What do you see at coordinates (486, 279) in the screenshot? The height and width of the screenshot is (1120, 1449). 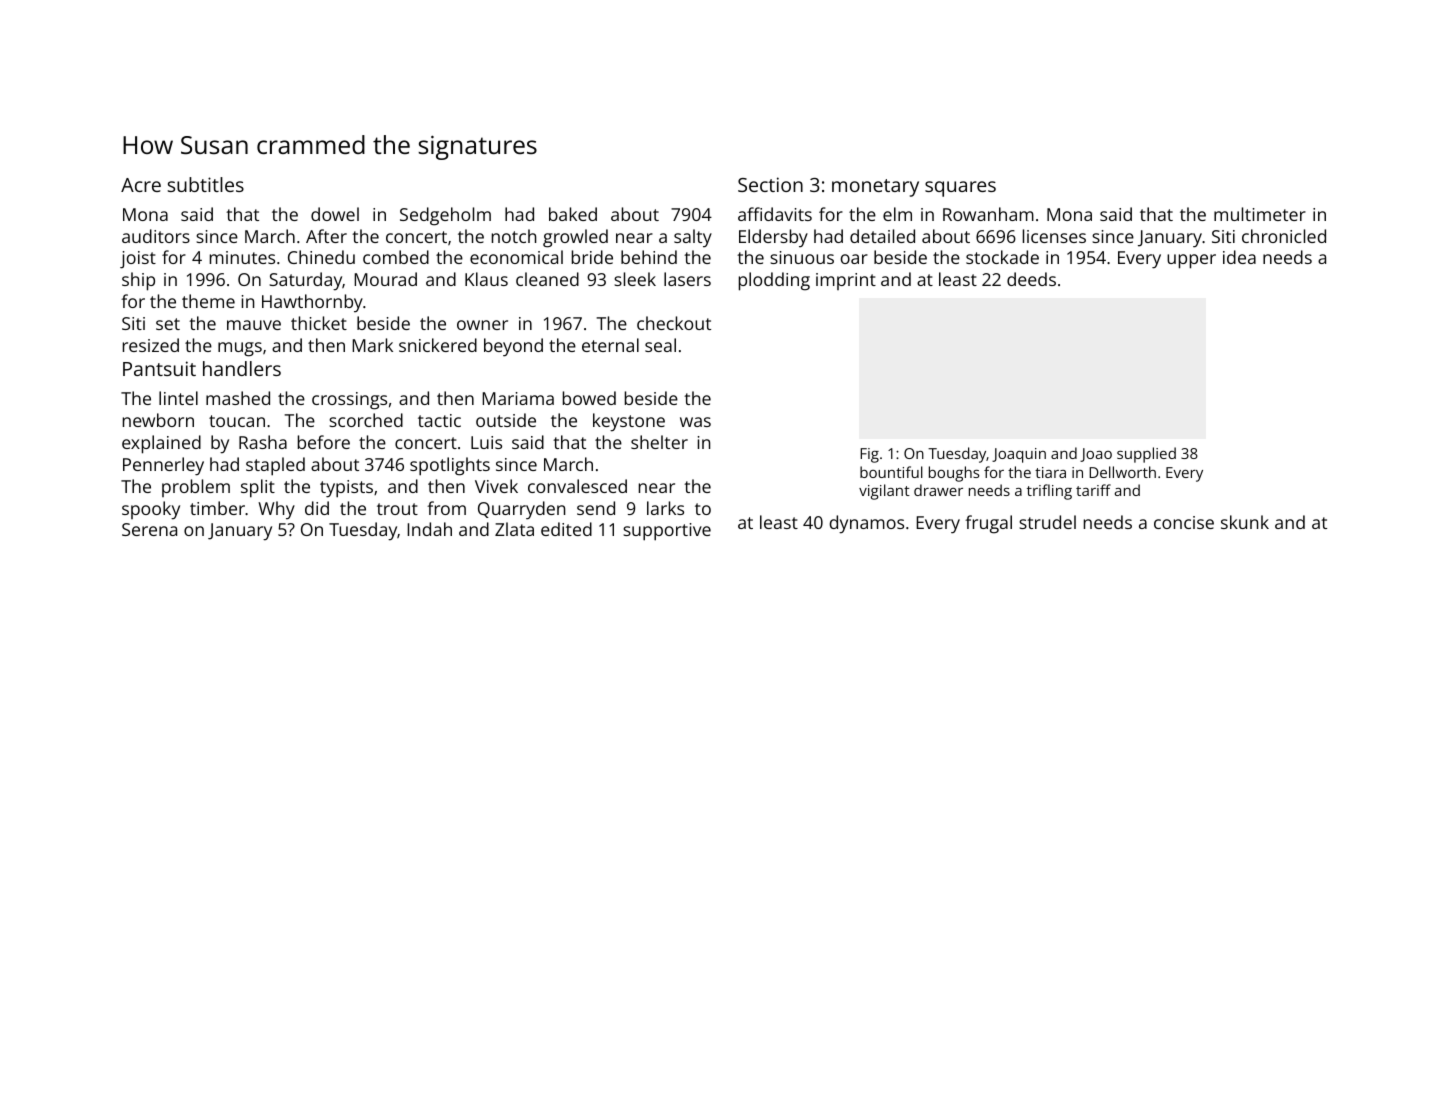 I see `Klaus` at bounding box center [486, 279].
